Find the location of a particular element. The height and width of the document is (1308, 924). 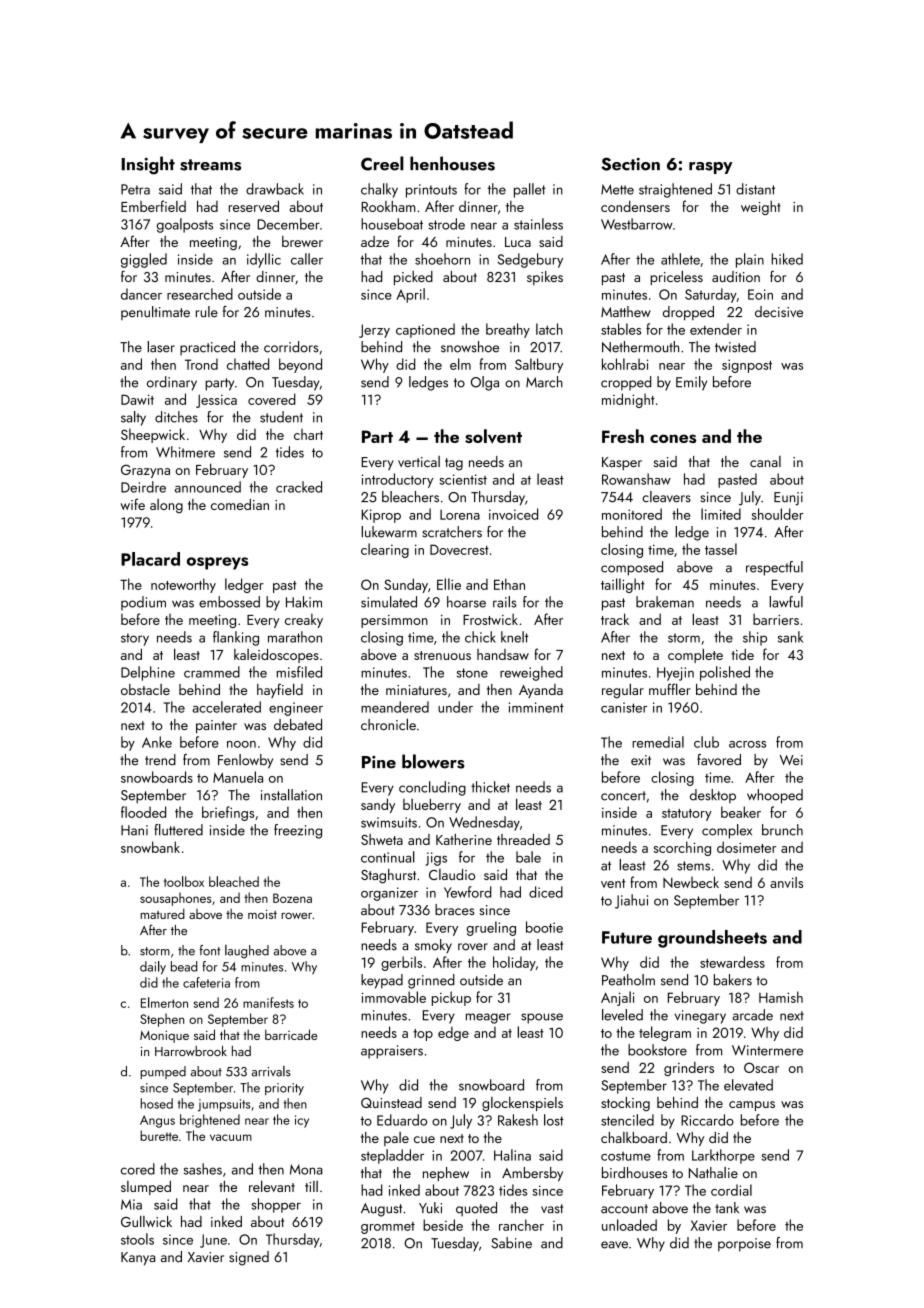

meandered is located at coordinates (395, 707).
